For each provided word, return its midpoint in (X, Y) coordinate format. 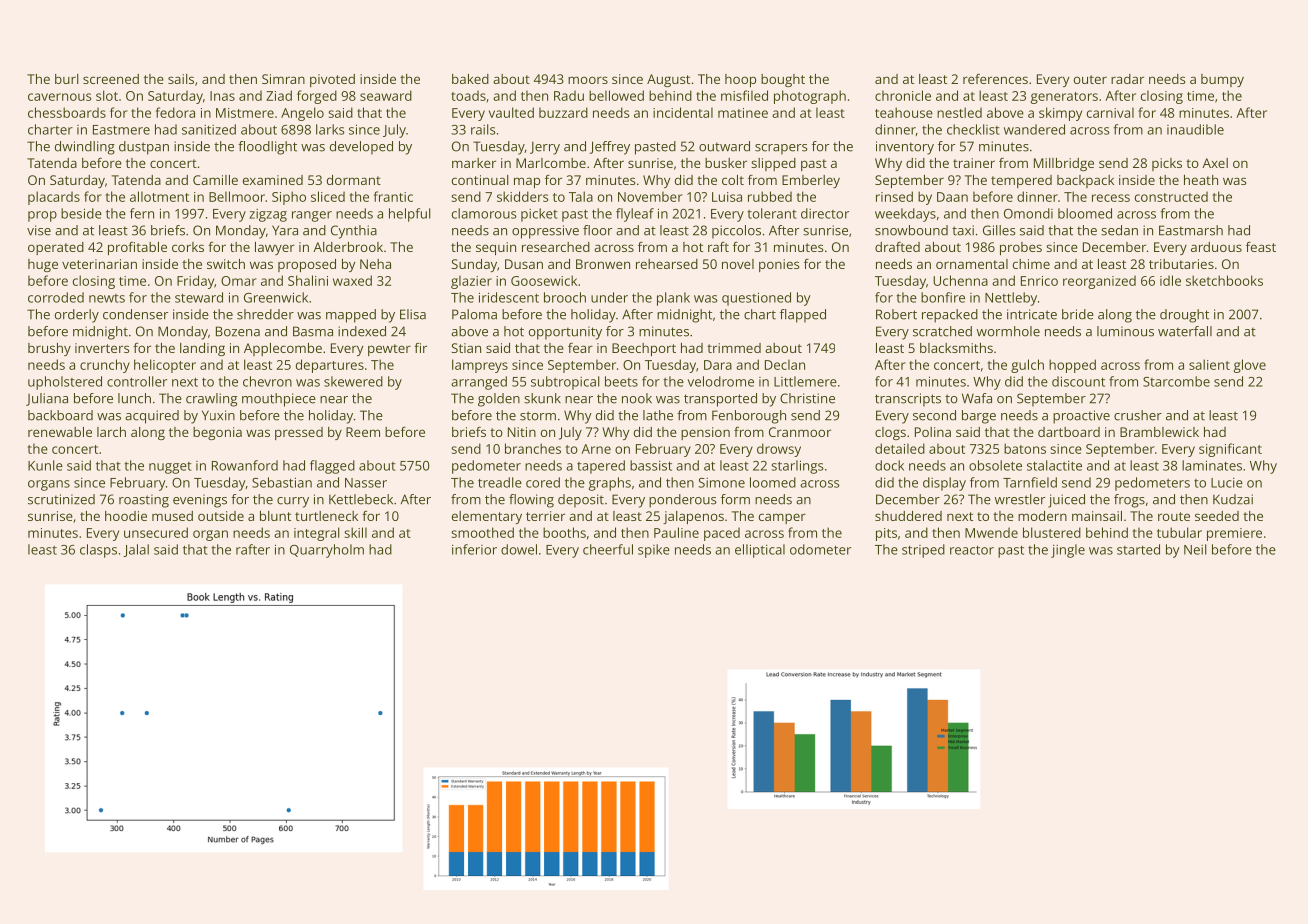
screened (111, 79)
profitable (137, 248)
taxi (963, 230)
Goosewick (544, 280)
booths (564, 532)
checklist (973, 129)
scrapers (781, 149)
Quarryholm (327, 551)
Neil (1195, 549)
